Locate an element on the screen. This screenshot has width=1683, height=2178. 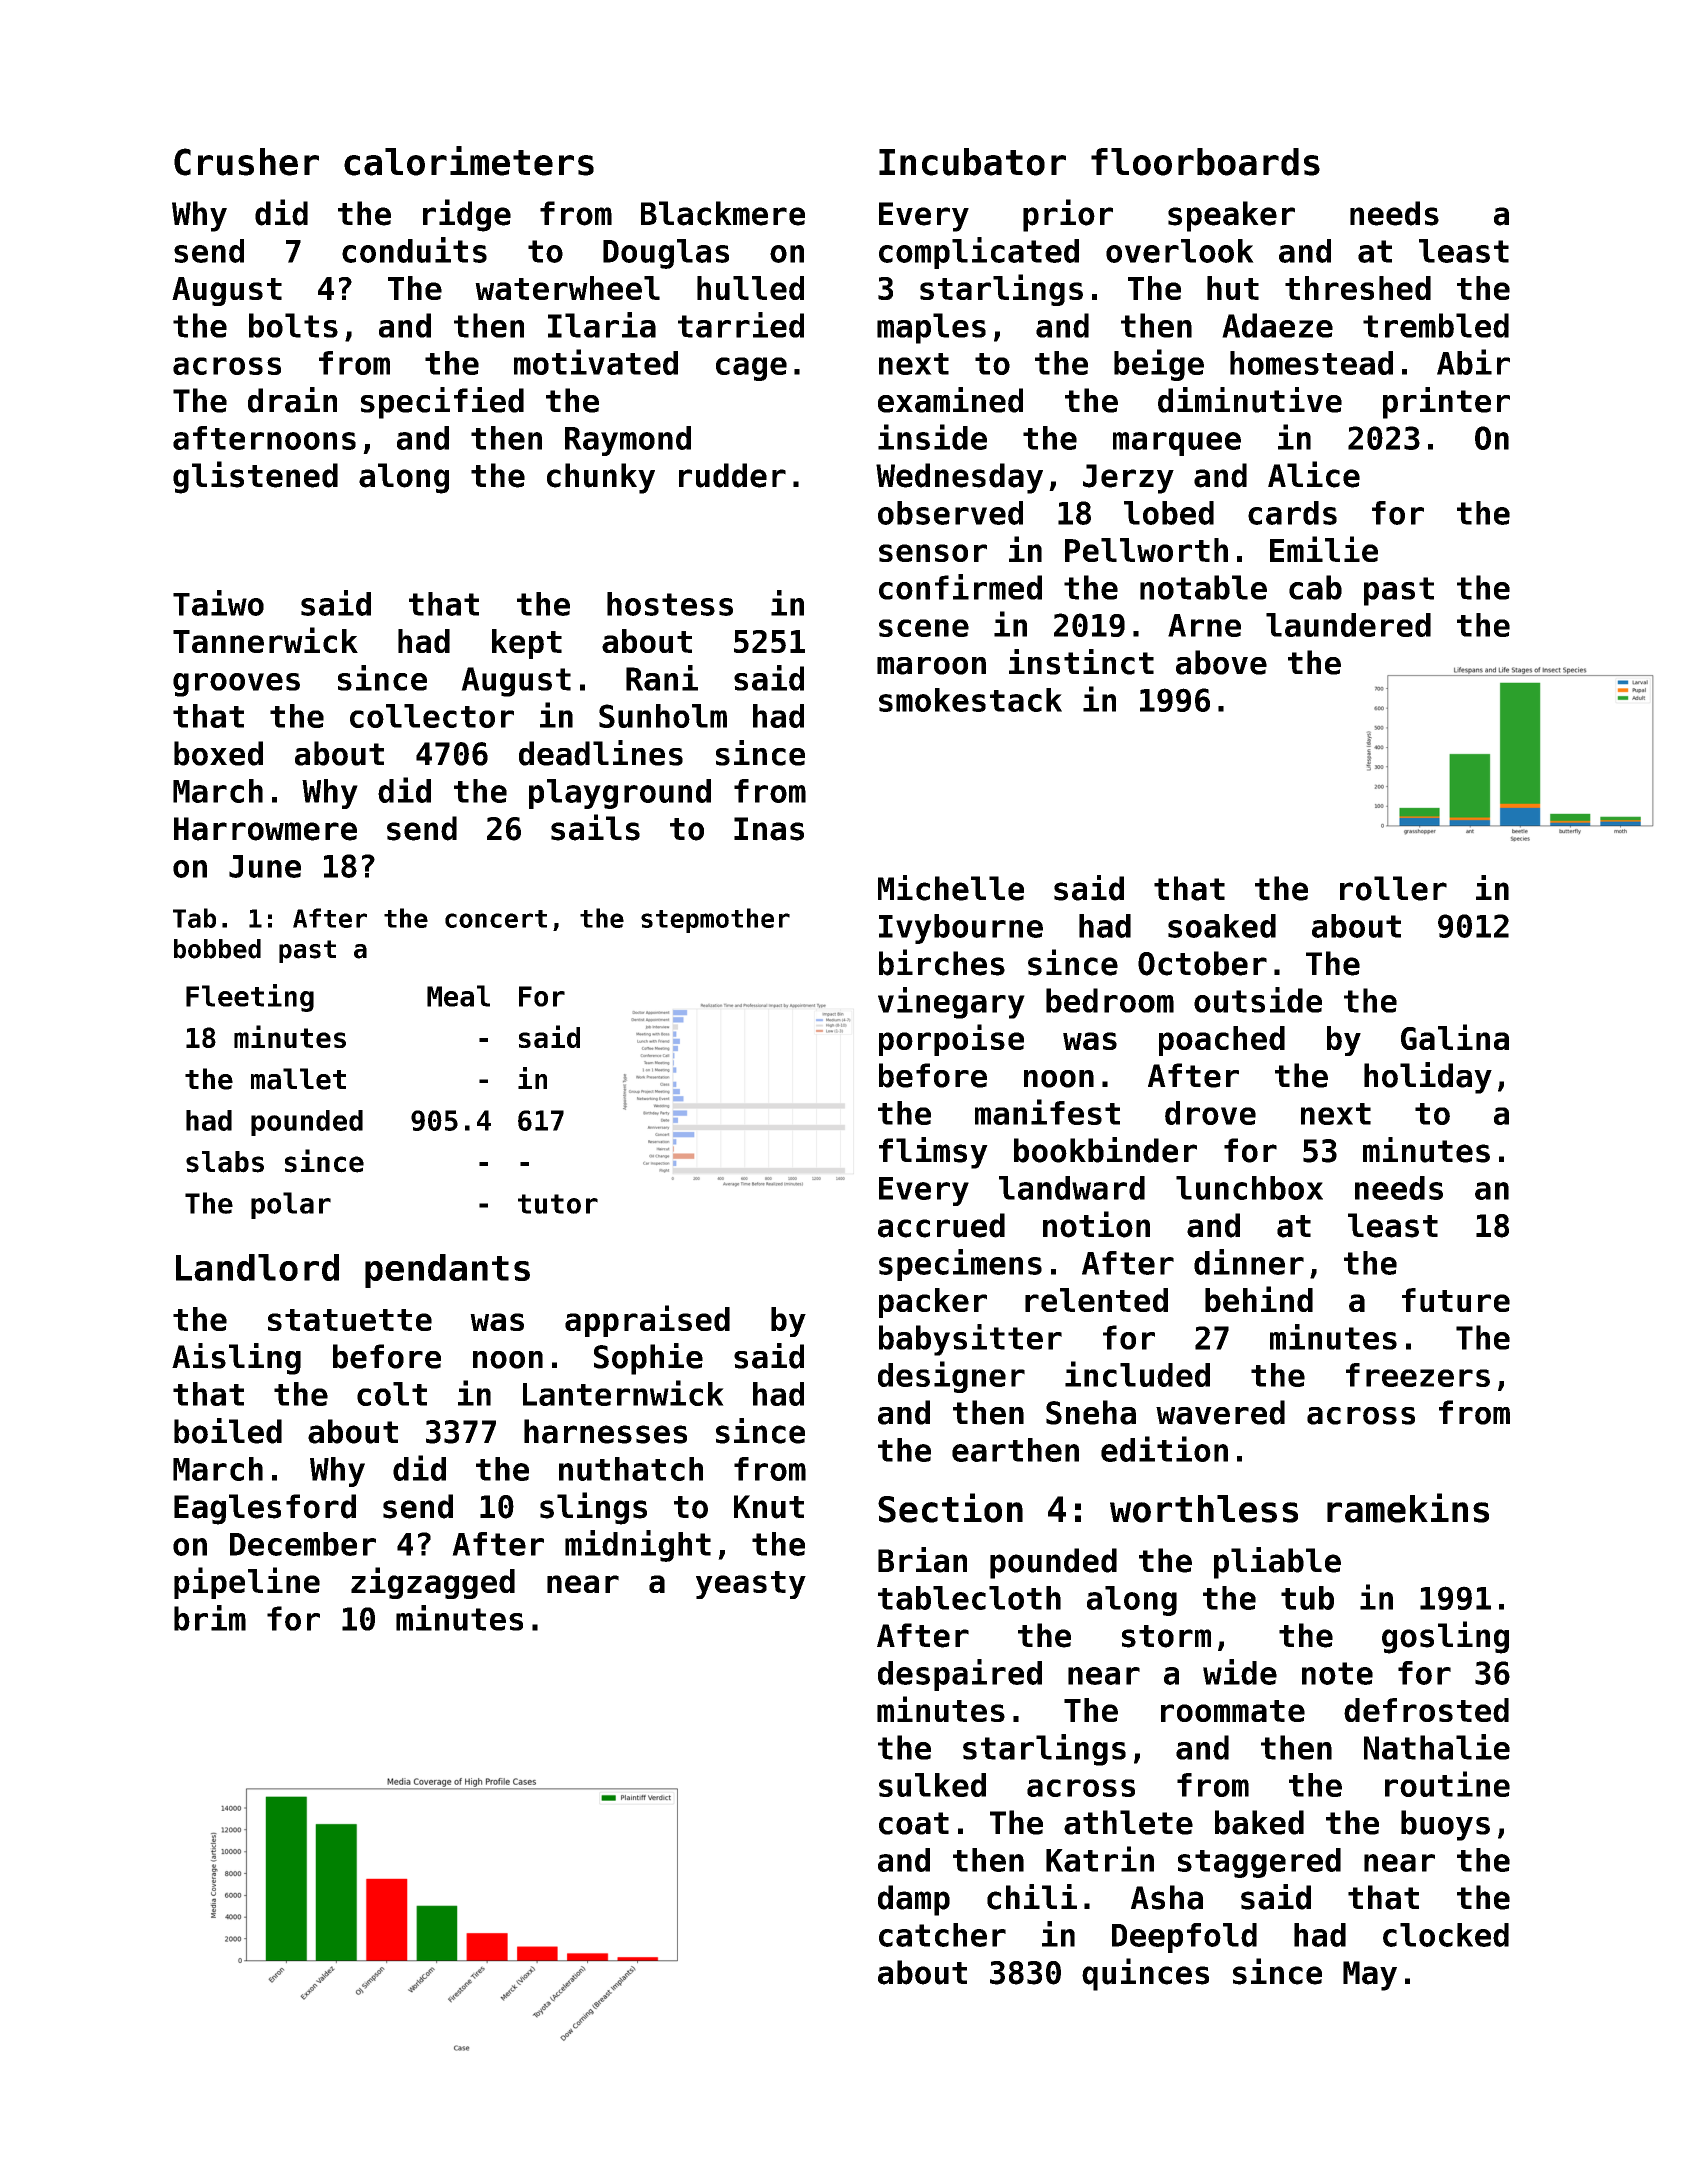
future is located at coordinates (1456, 1300).
